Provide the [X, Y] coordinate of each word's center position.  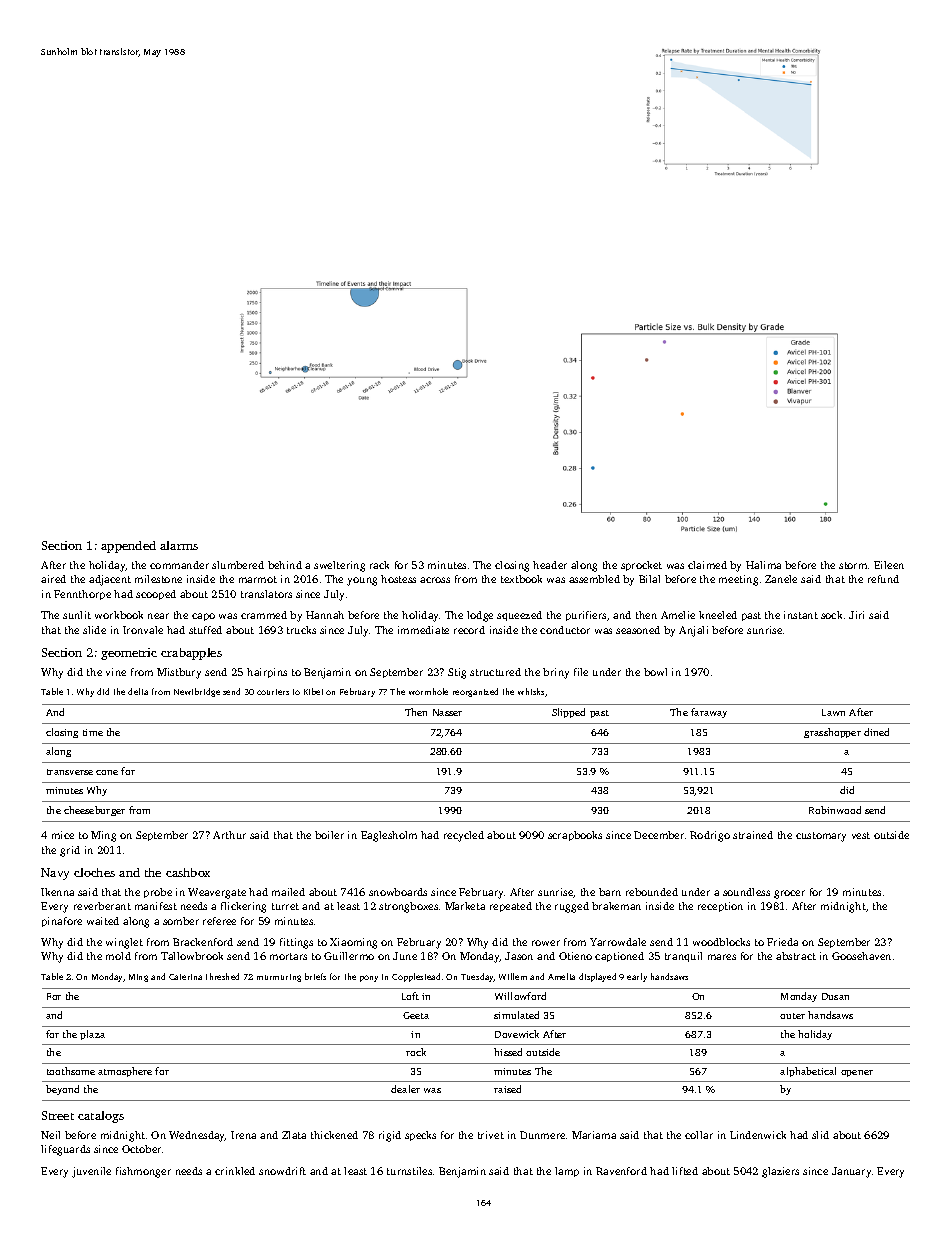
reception [720, 907]
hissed [508, 1052]
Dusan [835, 996]
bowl [655, 672]
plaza [92, 1035]
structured [495, 672]
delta [138, 691]
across [435, 580]
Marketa [465, 906]
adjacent [110, 580]
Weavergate [217, 893]
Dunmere [542, 1135]
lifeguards [65, 1150]
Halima [763, 565]
